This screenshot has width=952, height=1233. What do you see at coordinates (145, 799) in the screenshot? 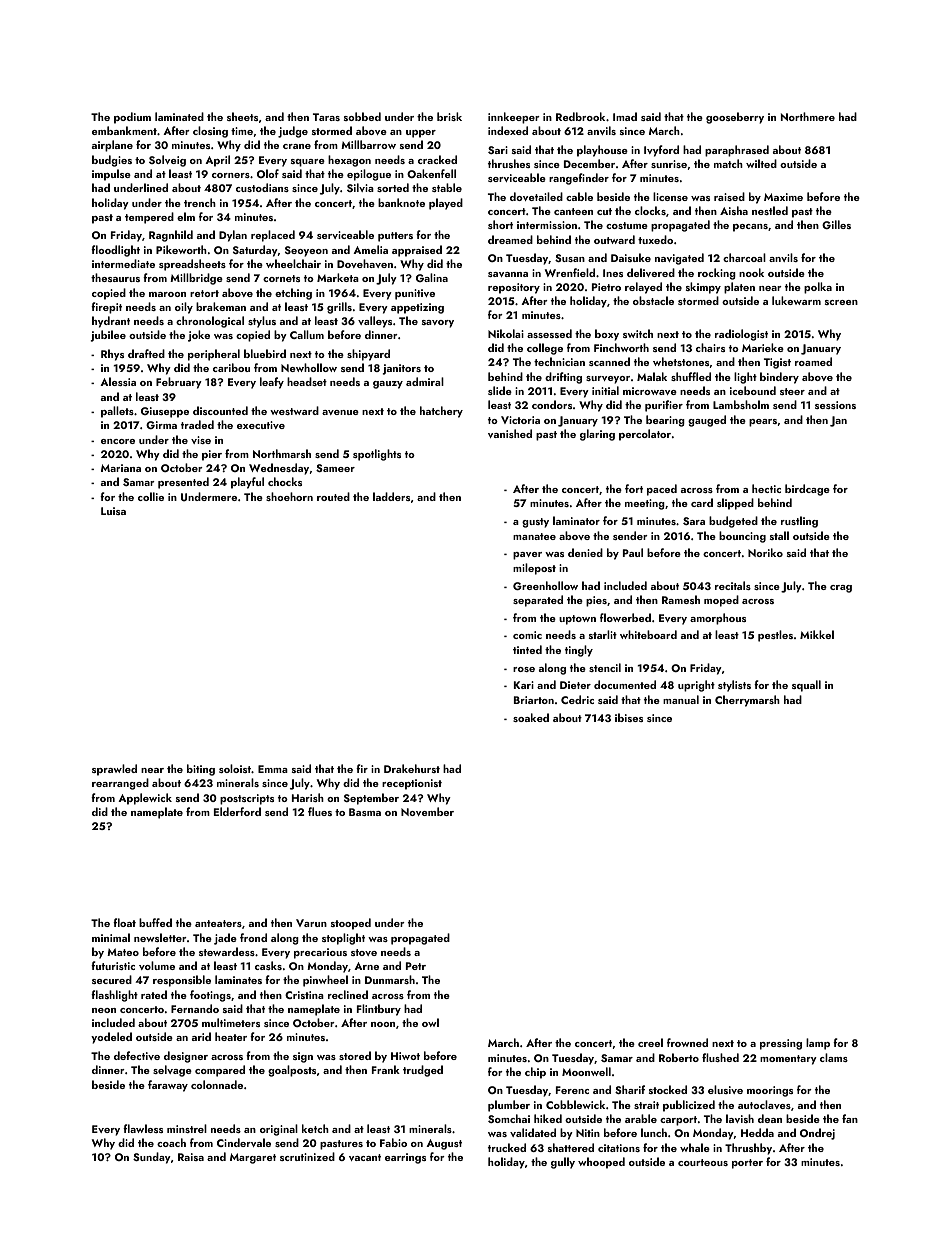
I see `Applewick` at bounding box center [145, 799].
